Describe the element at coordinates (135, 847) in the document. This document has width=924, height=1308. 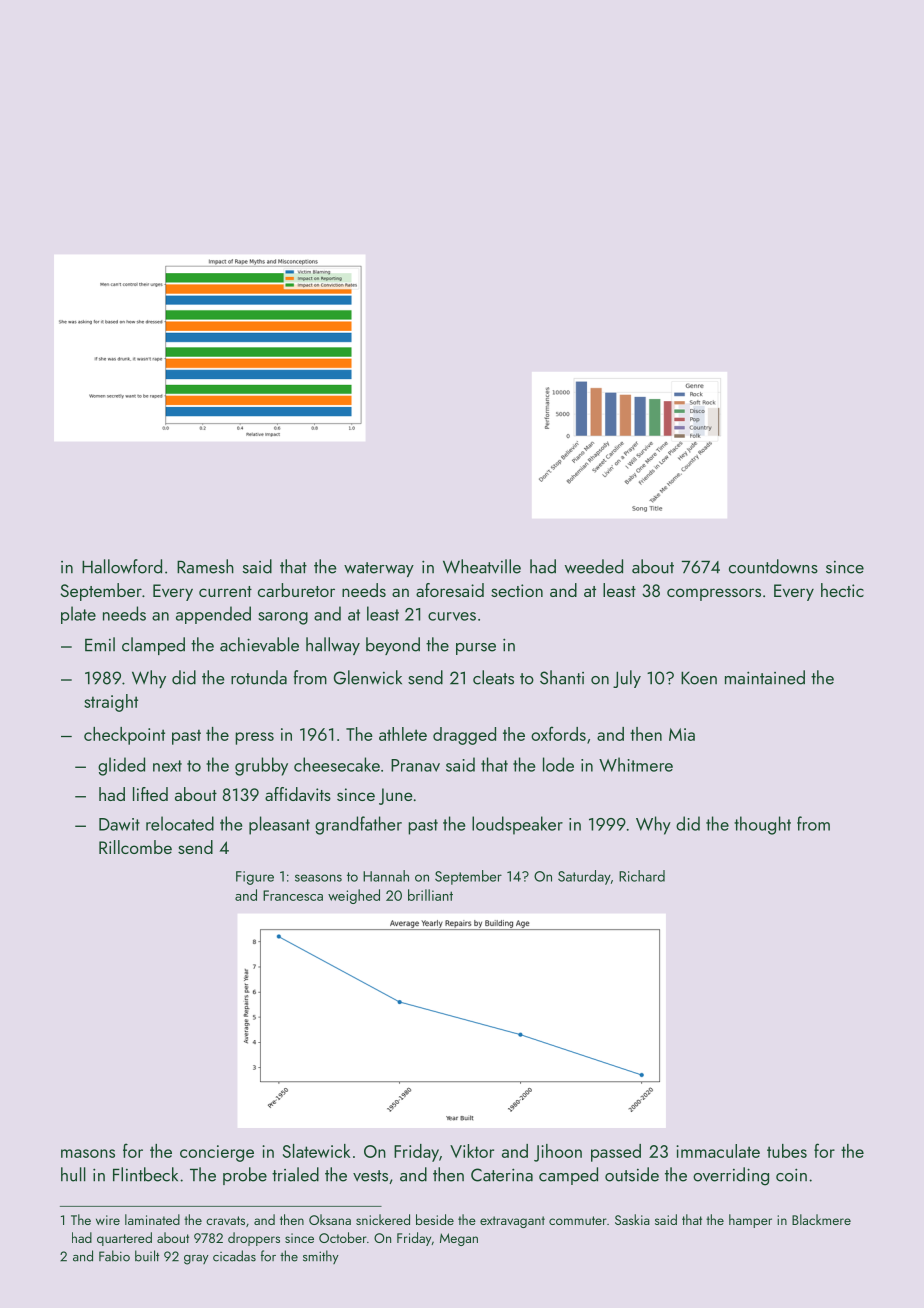
I see `Rillcombe` at that location.
